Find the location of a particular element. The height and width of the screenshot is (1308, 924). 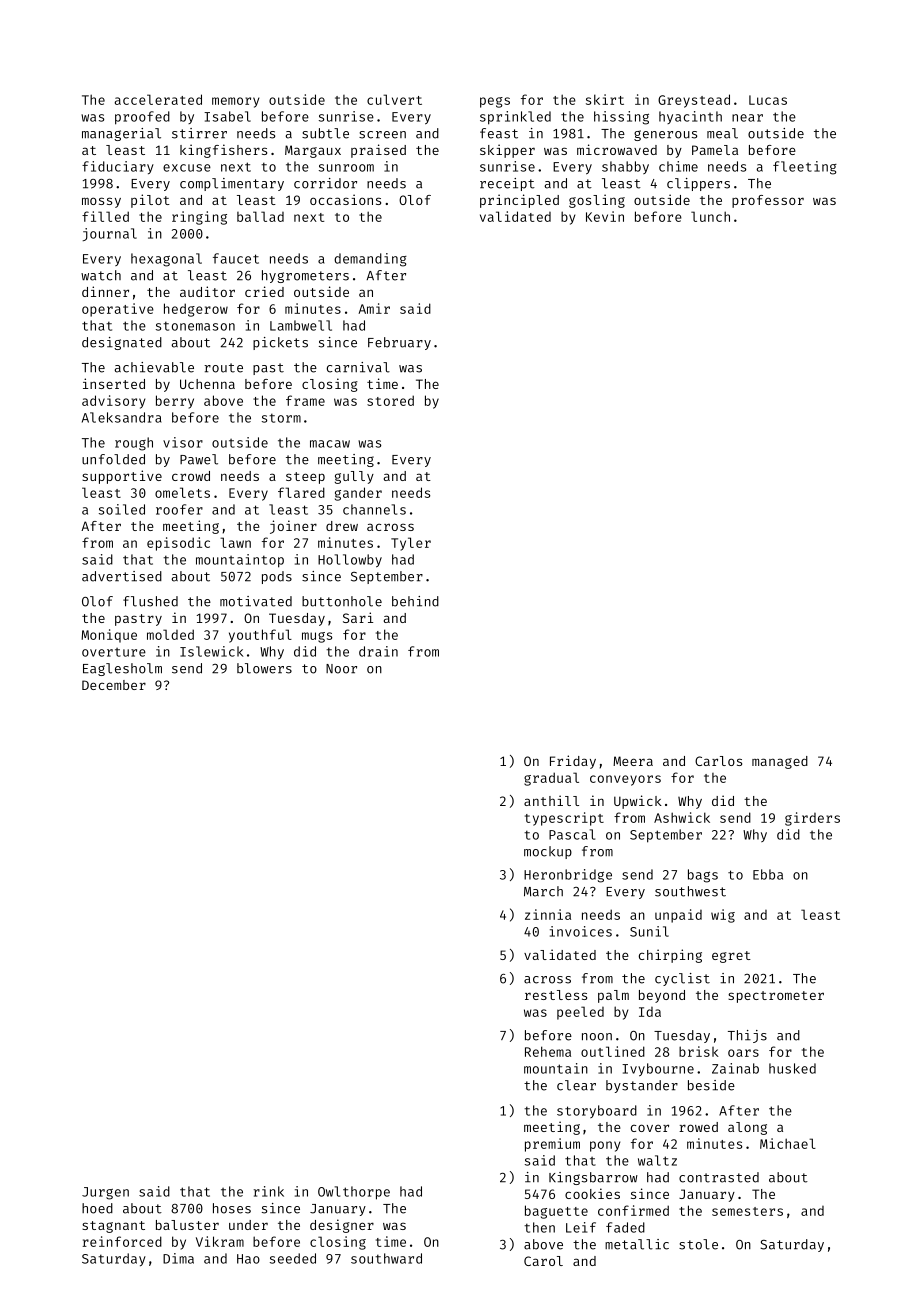

baluster is located at coordinates (187, 1225).
